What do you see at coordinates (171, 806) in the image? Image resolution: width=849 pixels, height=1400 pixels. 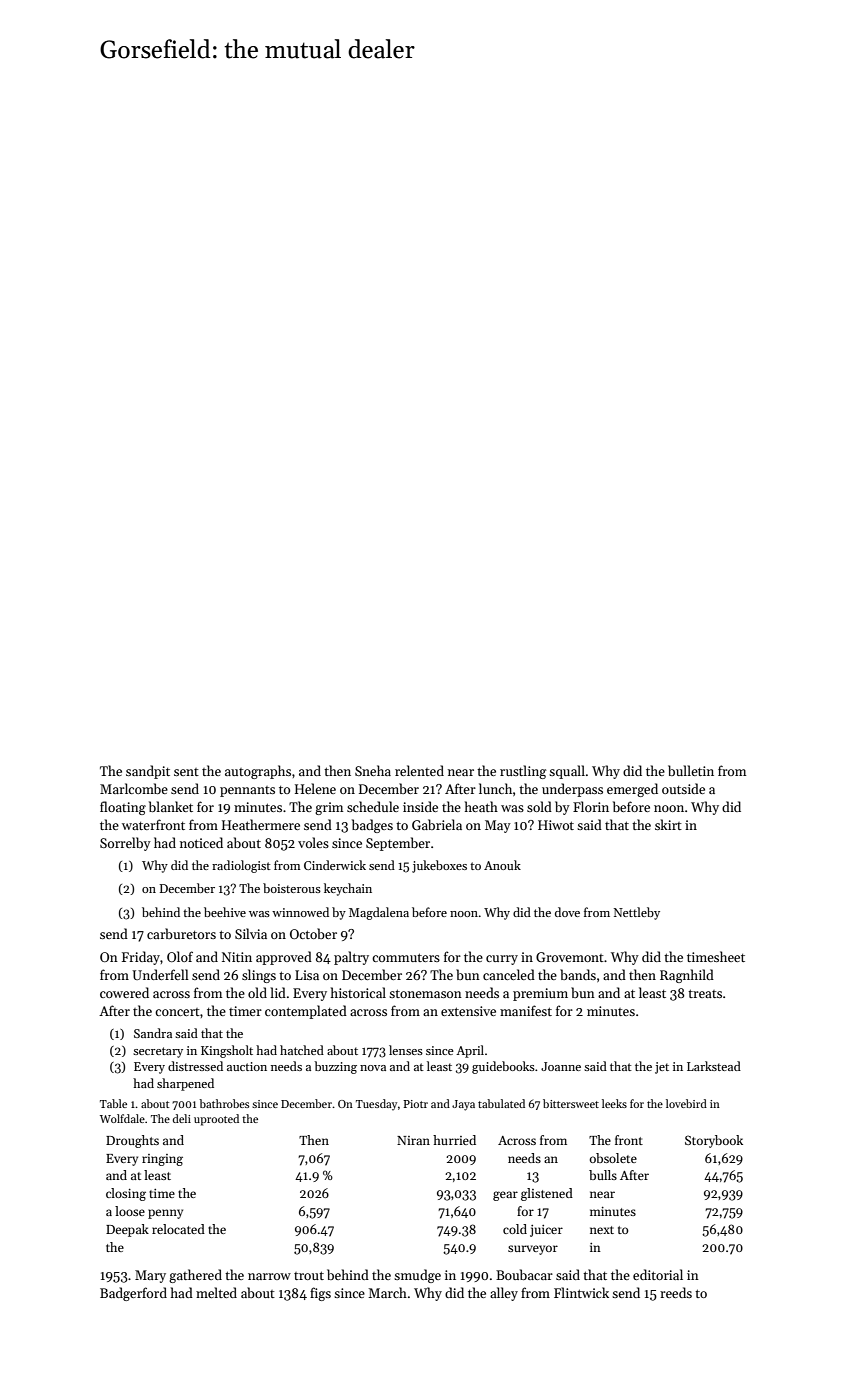 I see `blanket` at bounding box center [171, 806].
